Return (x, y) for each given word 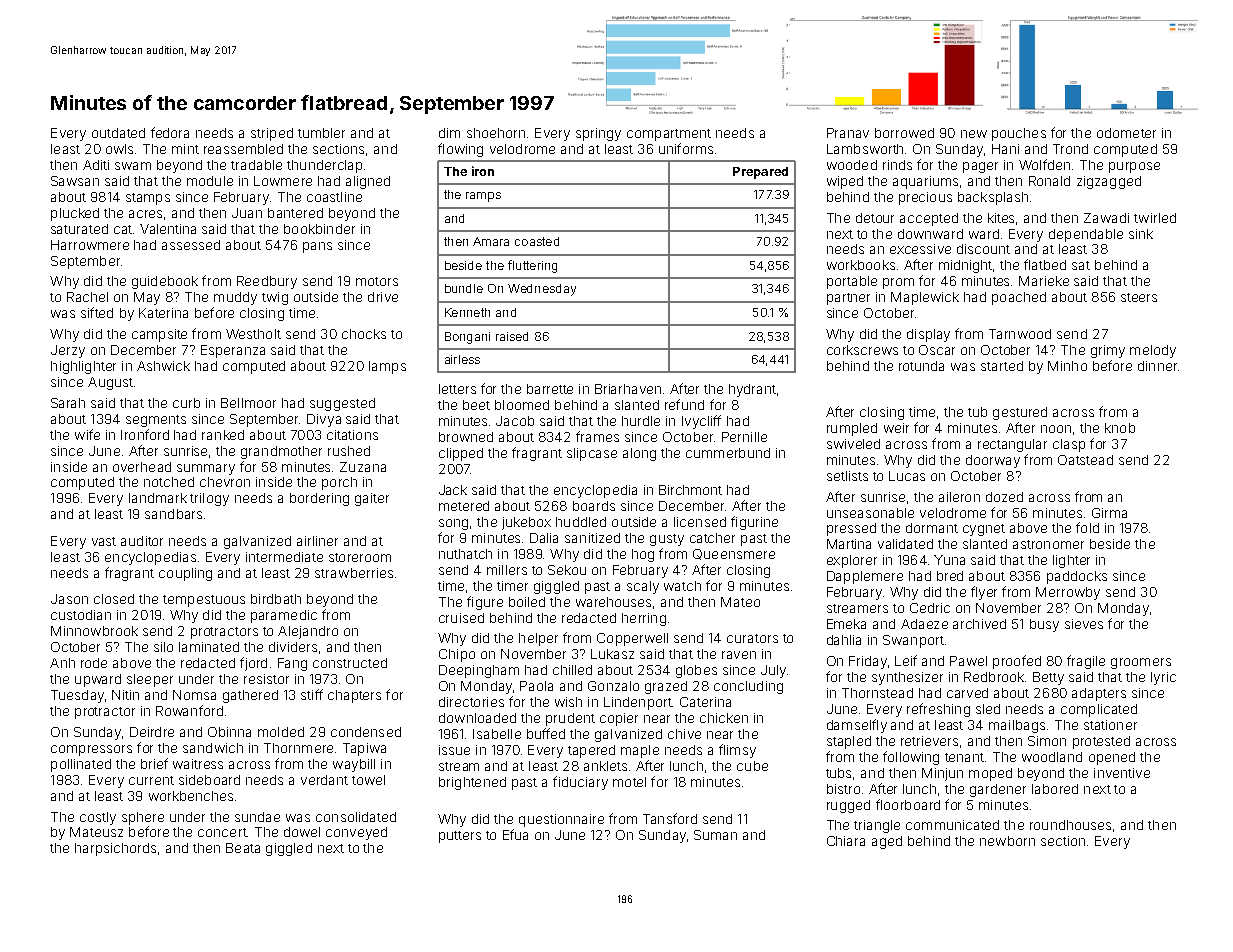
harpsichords (115, 849)
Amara (491, 241)
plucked (75, 214)
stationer (1110, 725)
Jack (453, 490)
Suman (715, 835)
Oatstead (1085, 460)
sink (1141, 234)
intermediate (284, 557)
